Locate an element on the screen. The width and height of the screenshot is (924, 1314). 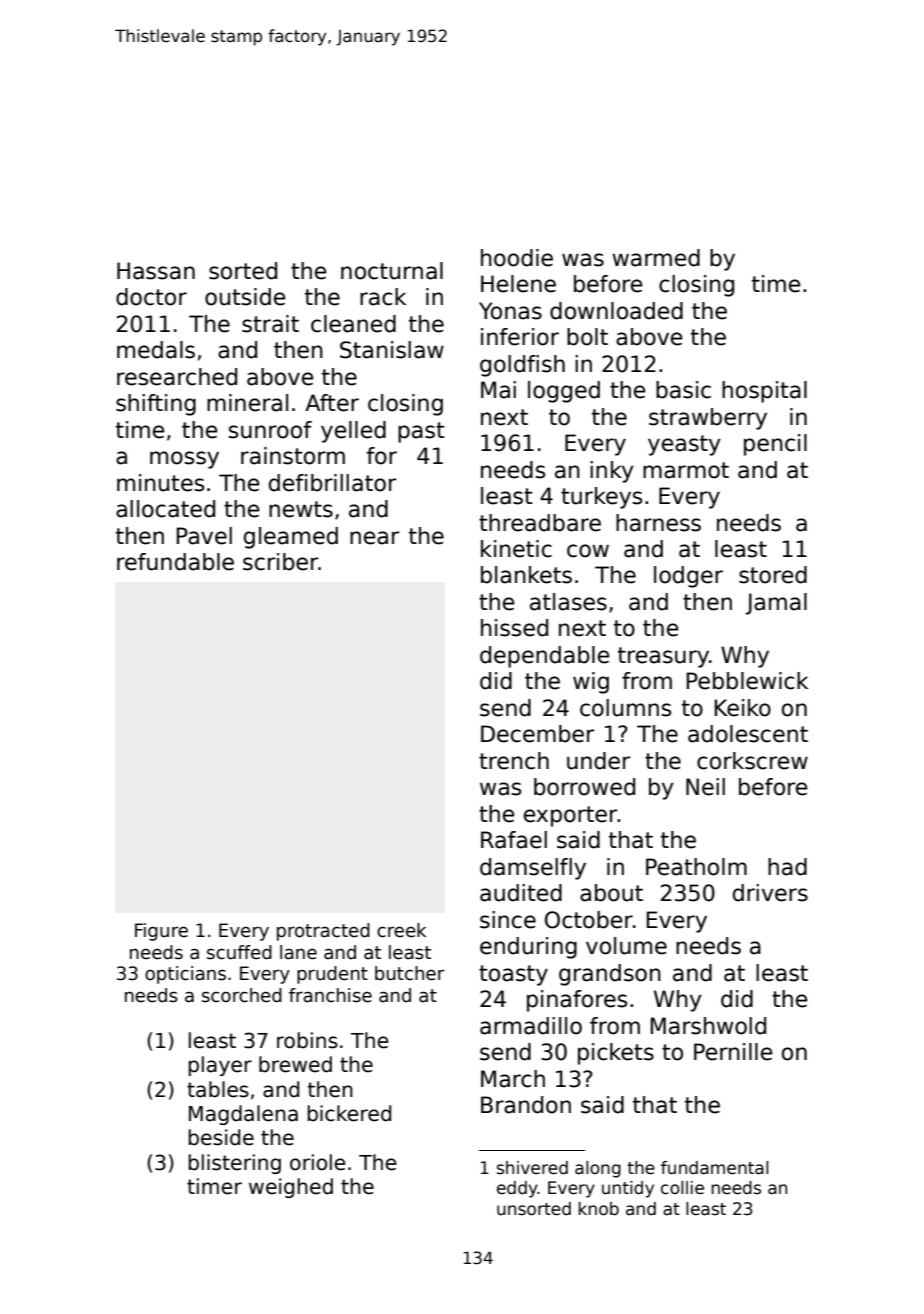
along is located at coordinates (598, 1169).
